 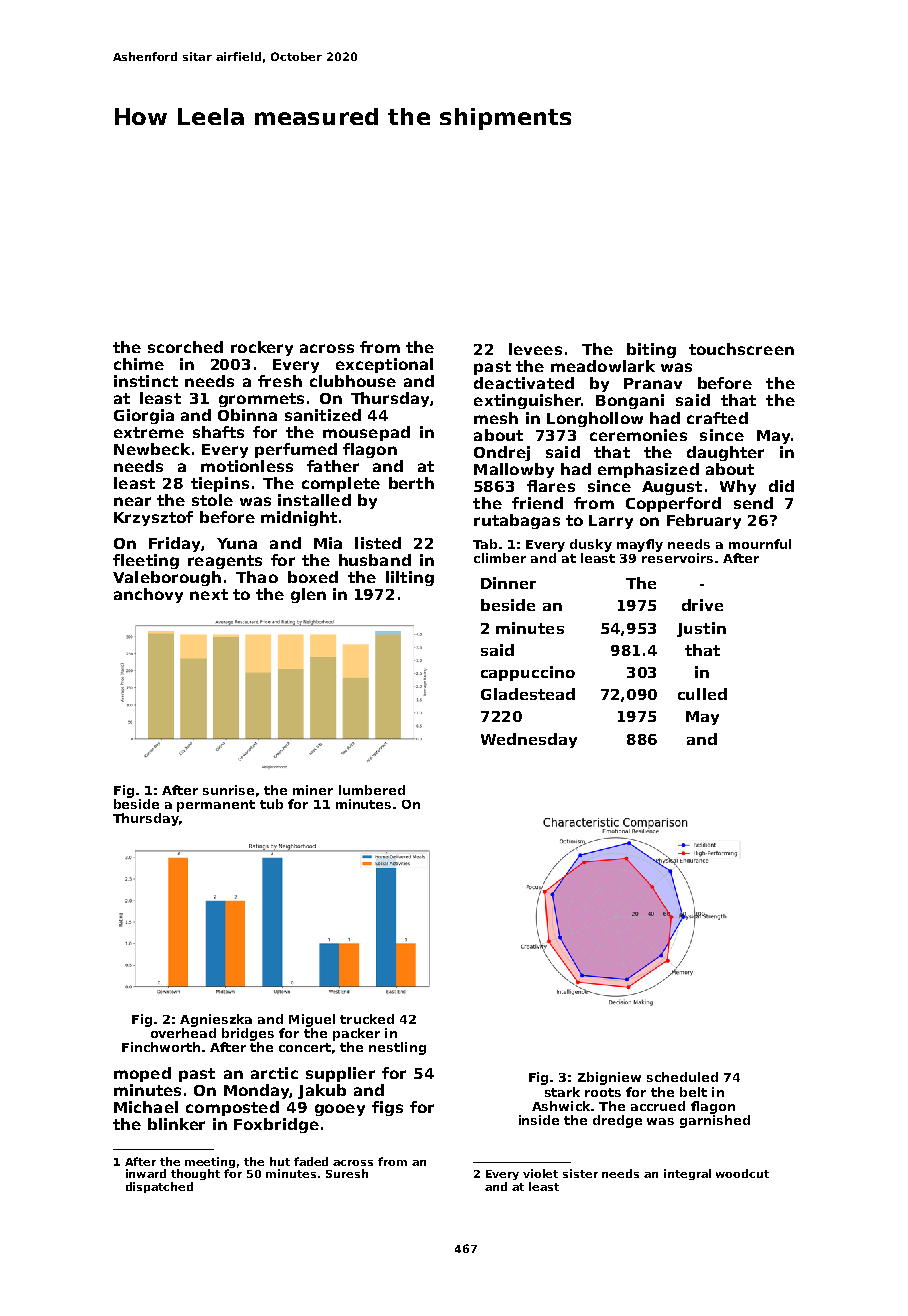 I want to click on Gladestead, so click(x=528, y=694).
